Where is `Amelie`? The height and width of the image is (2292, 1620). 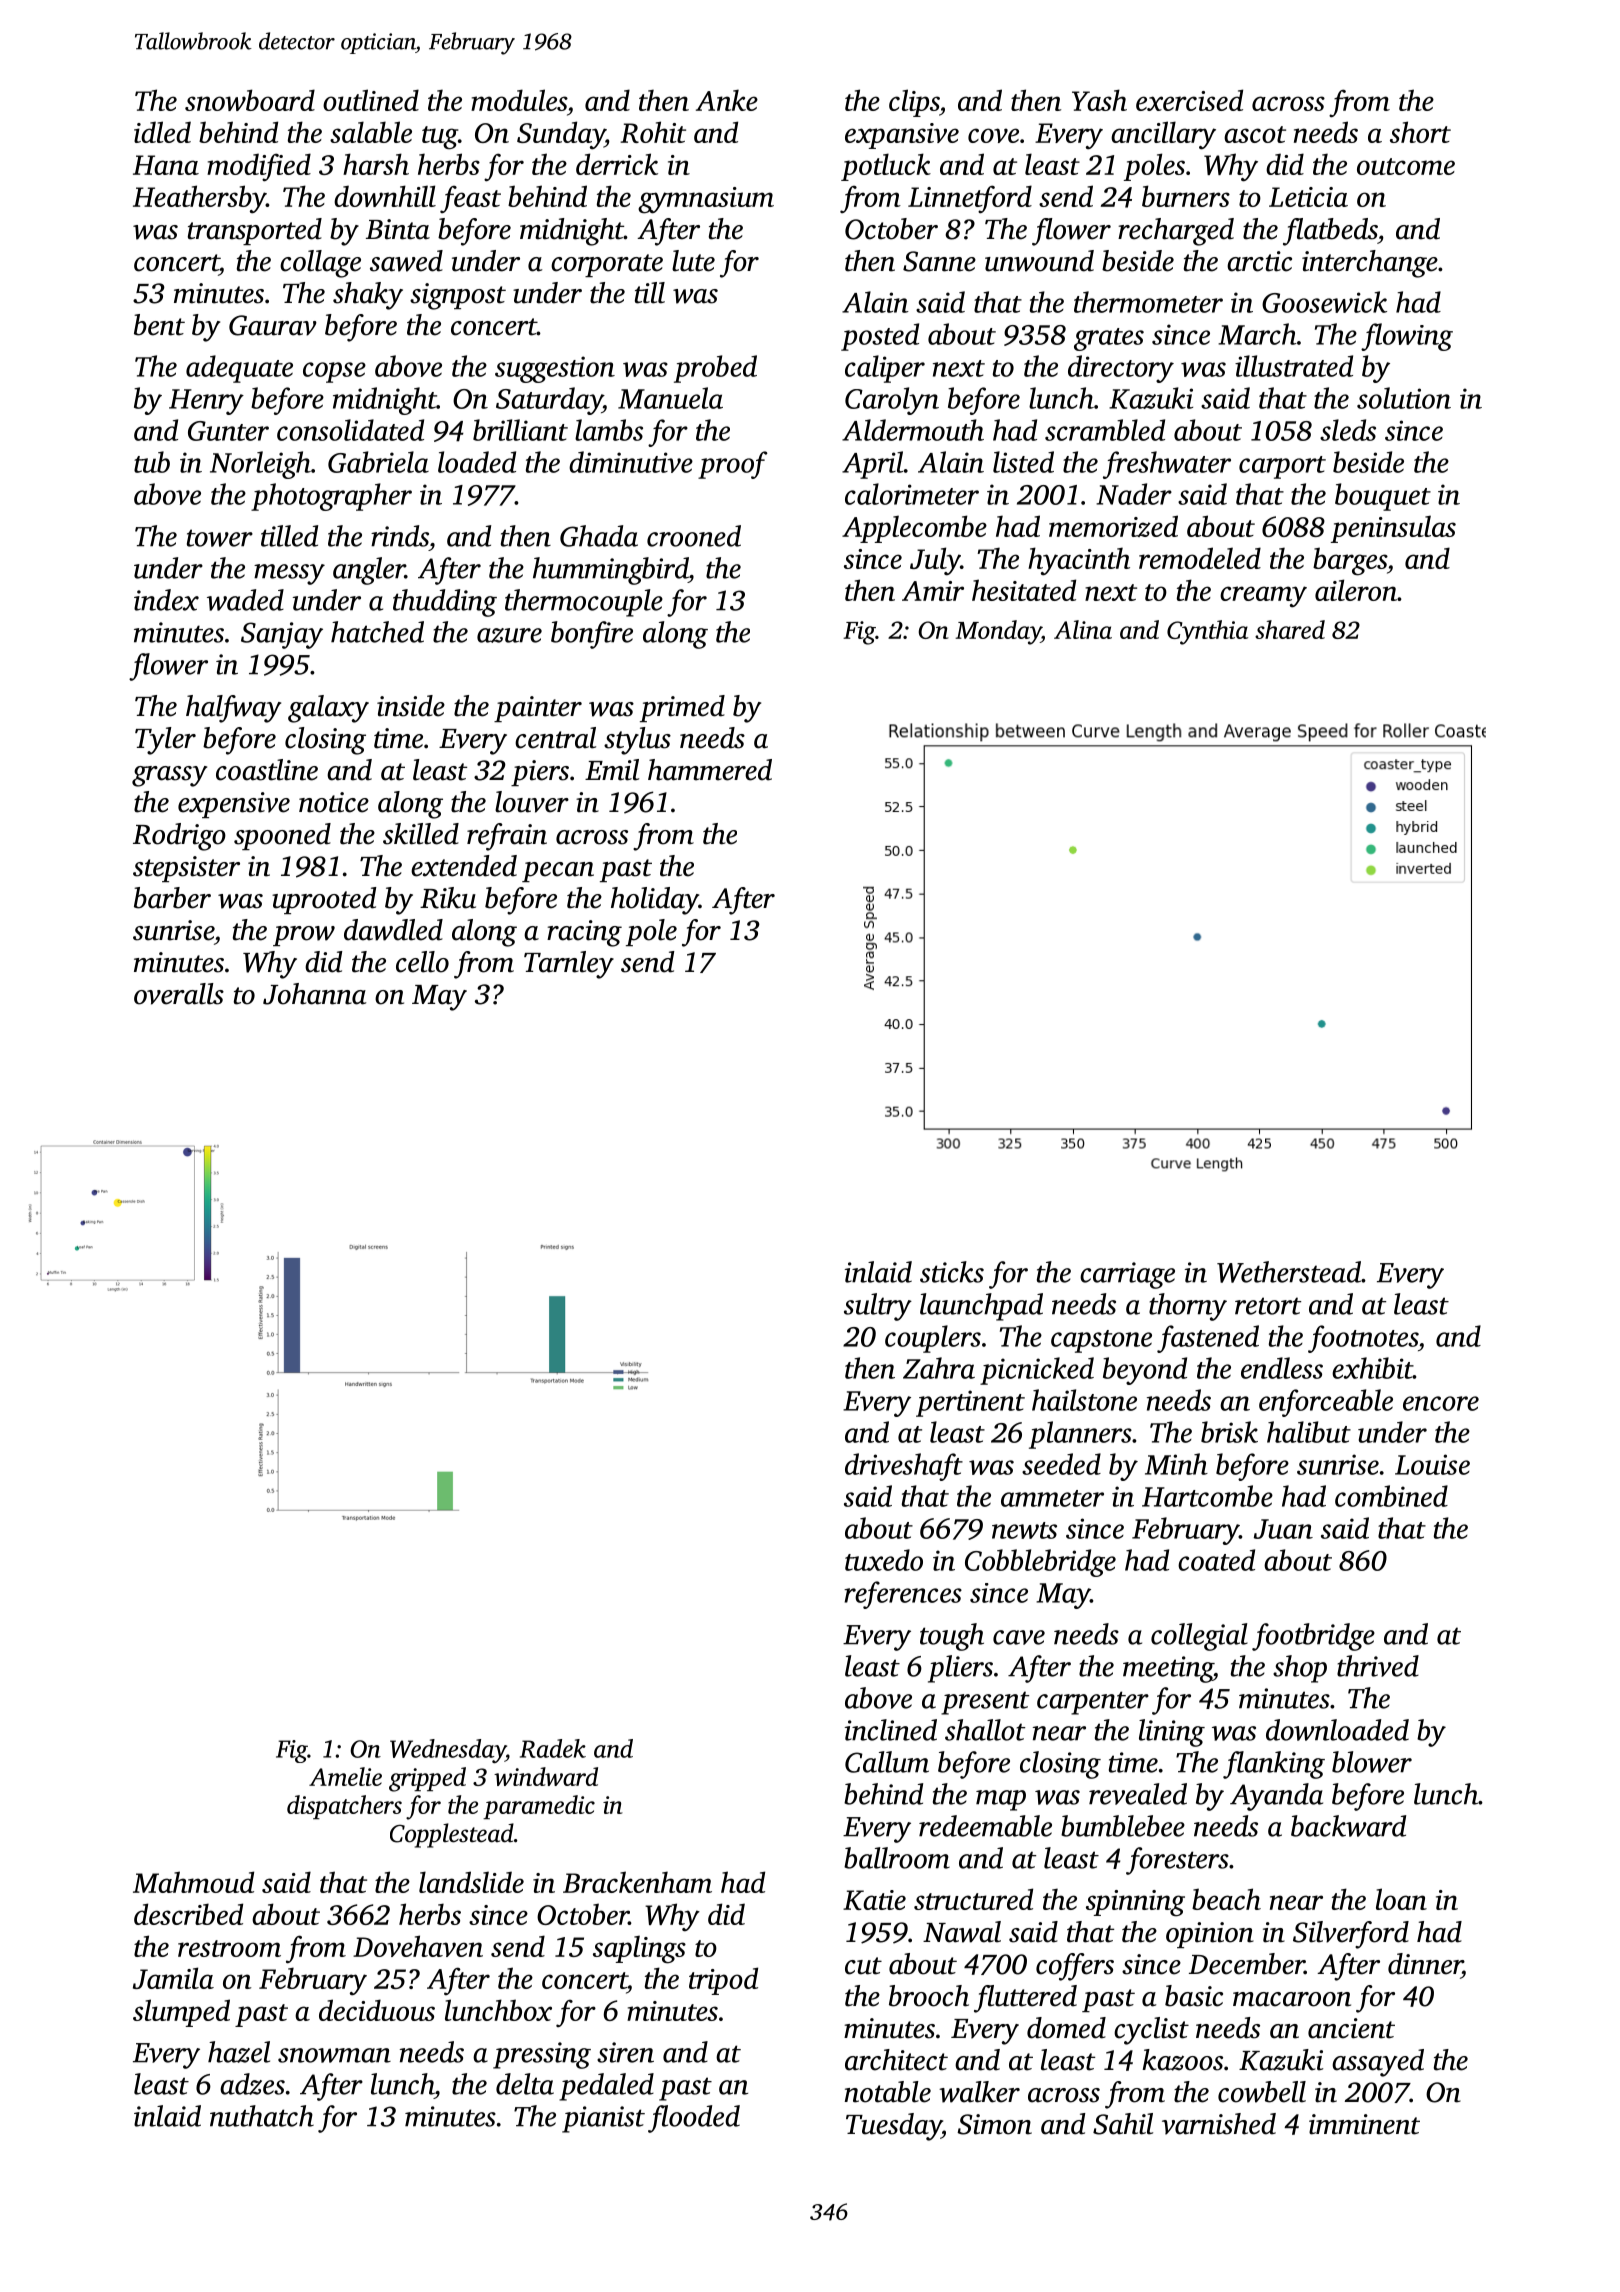
Amelie is located at coordinates (345, 1776).
